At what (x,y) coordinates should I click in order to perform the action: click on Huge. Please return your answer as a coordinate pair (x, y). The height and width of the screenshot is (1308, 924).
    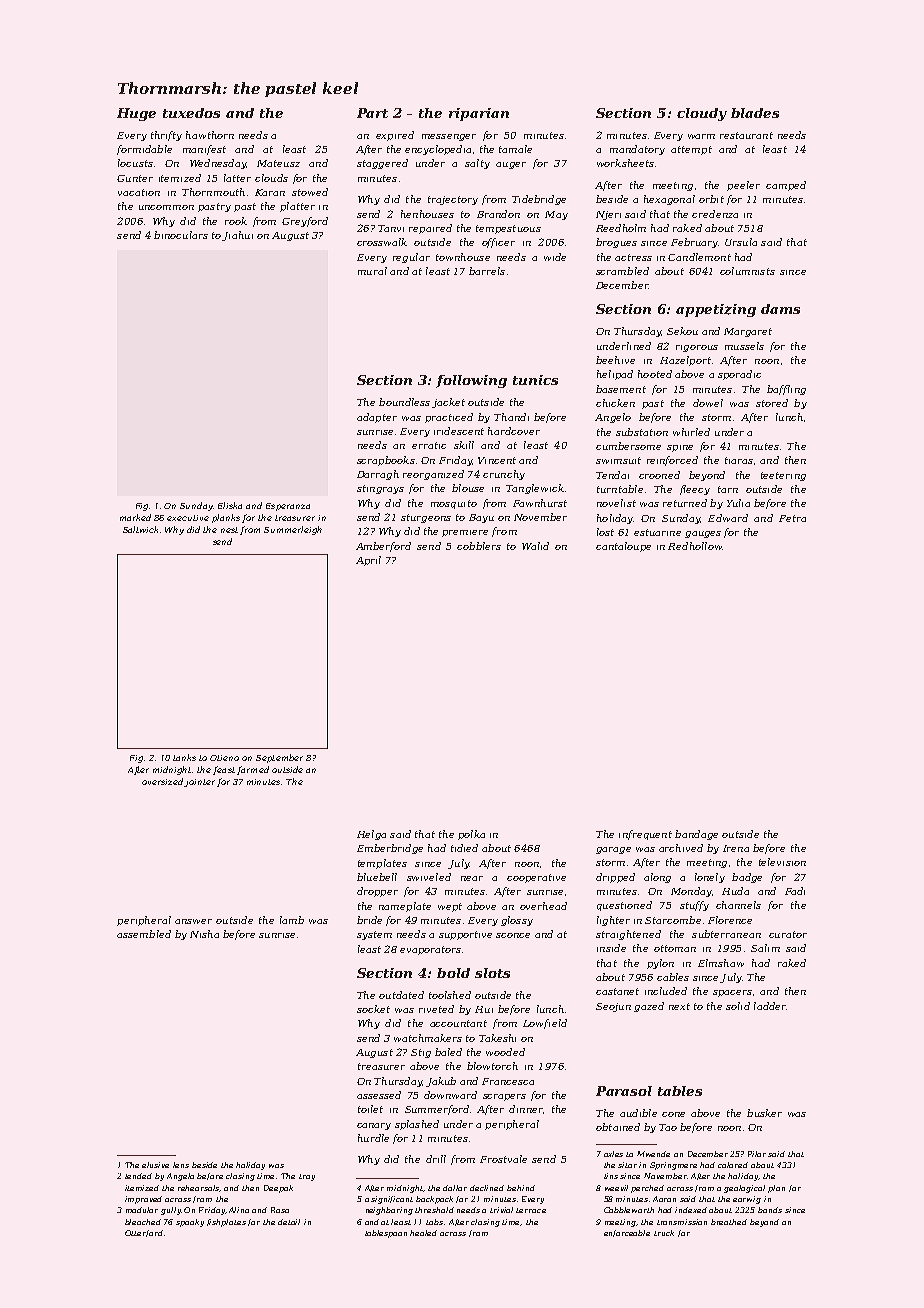
    Looking at the image, I should click on (136, 114).
